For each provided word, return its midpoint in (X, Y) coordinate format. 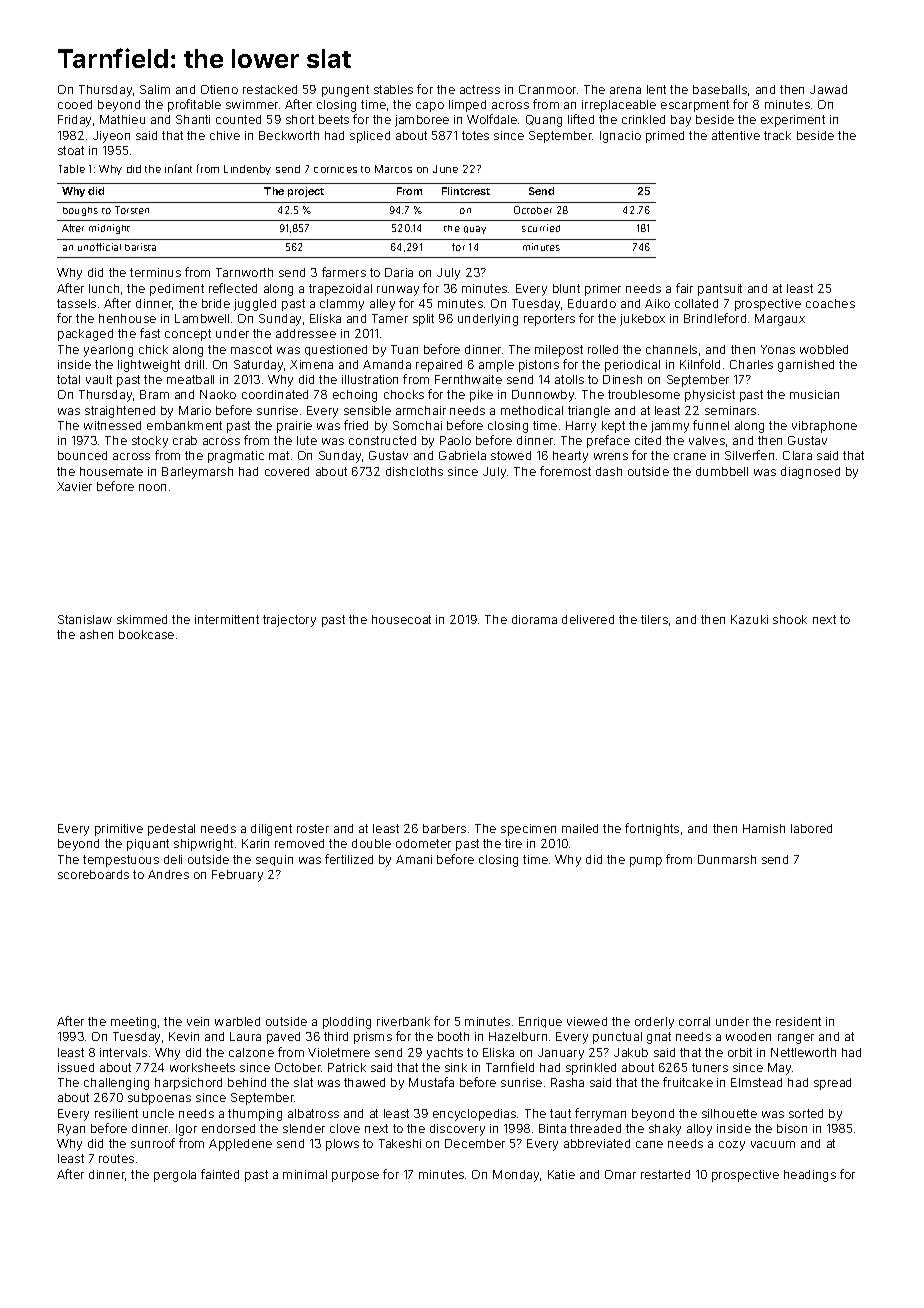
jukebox (642, 320)
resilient (116, 1113)
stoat (71, 150)
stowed (511, 455)
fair (684, 288)
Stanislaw (85, 619)
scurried (541, 228)
